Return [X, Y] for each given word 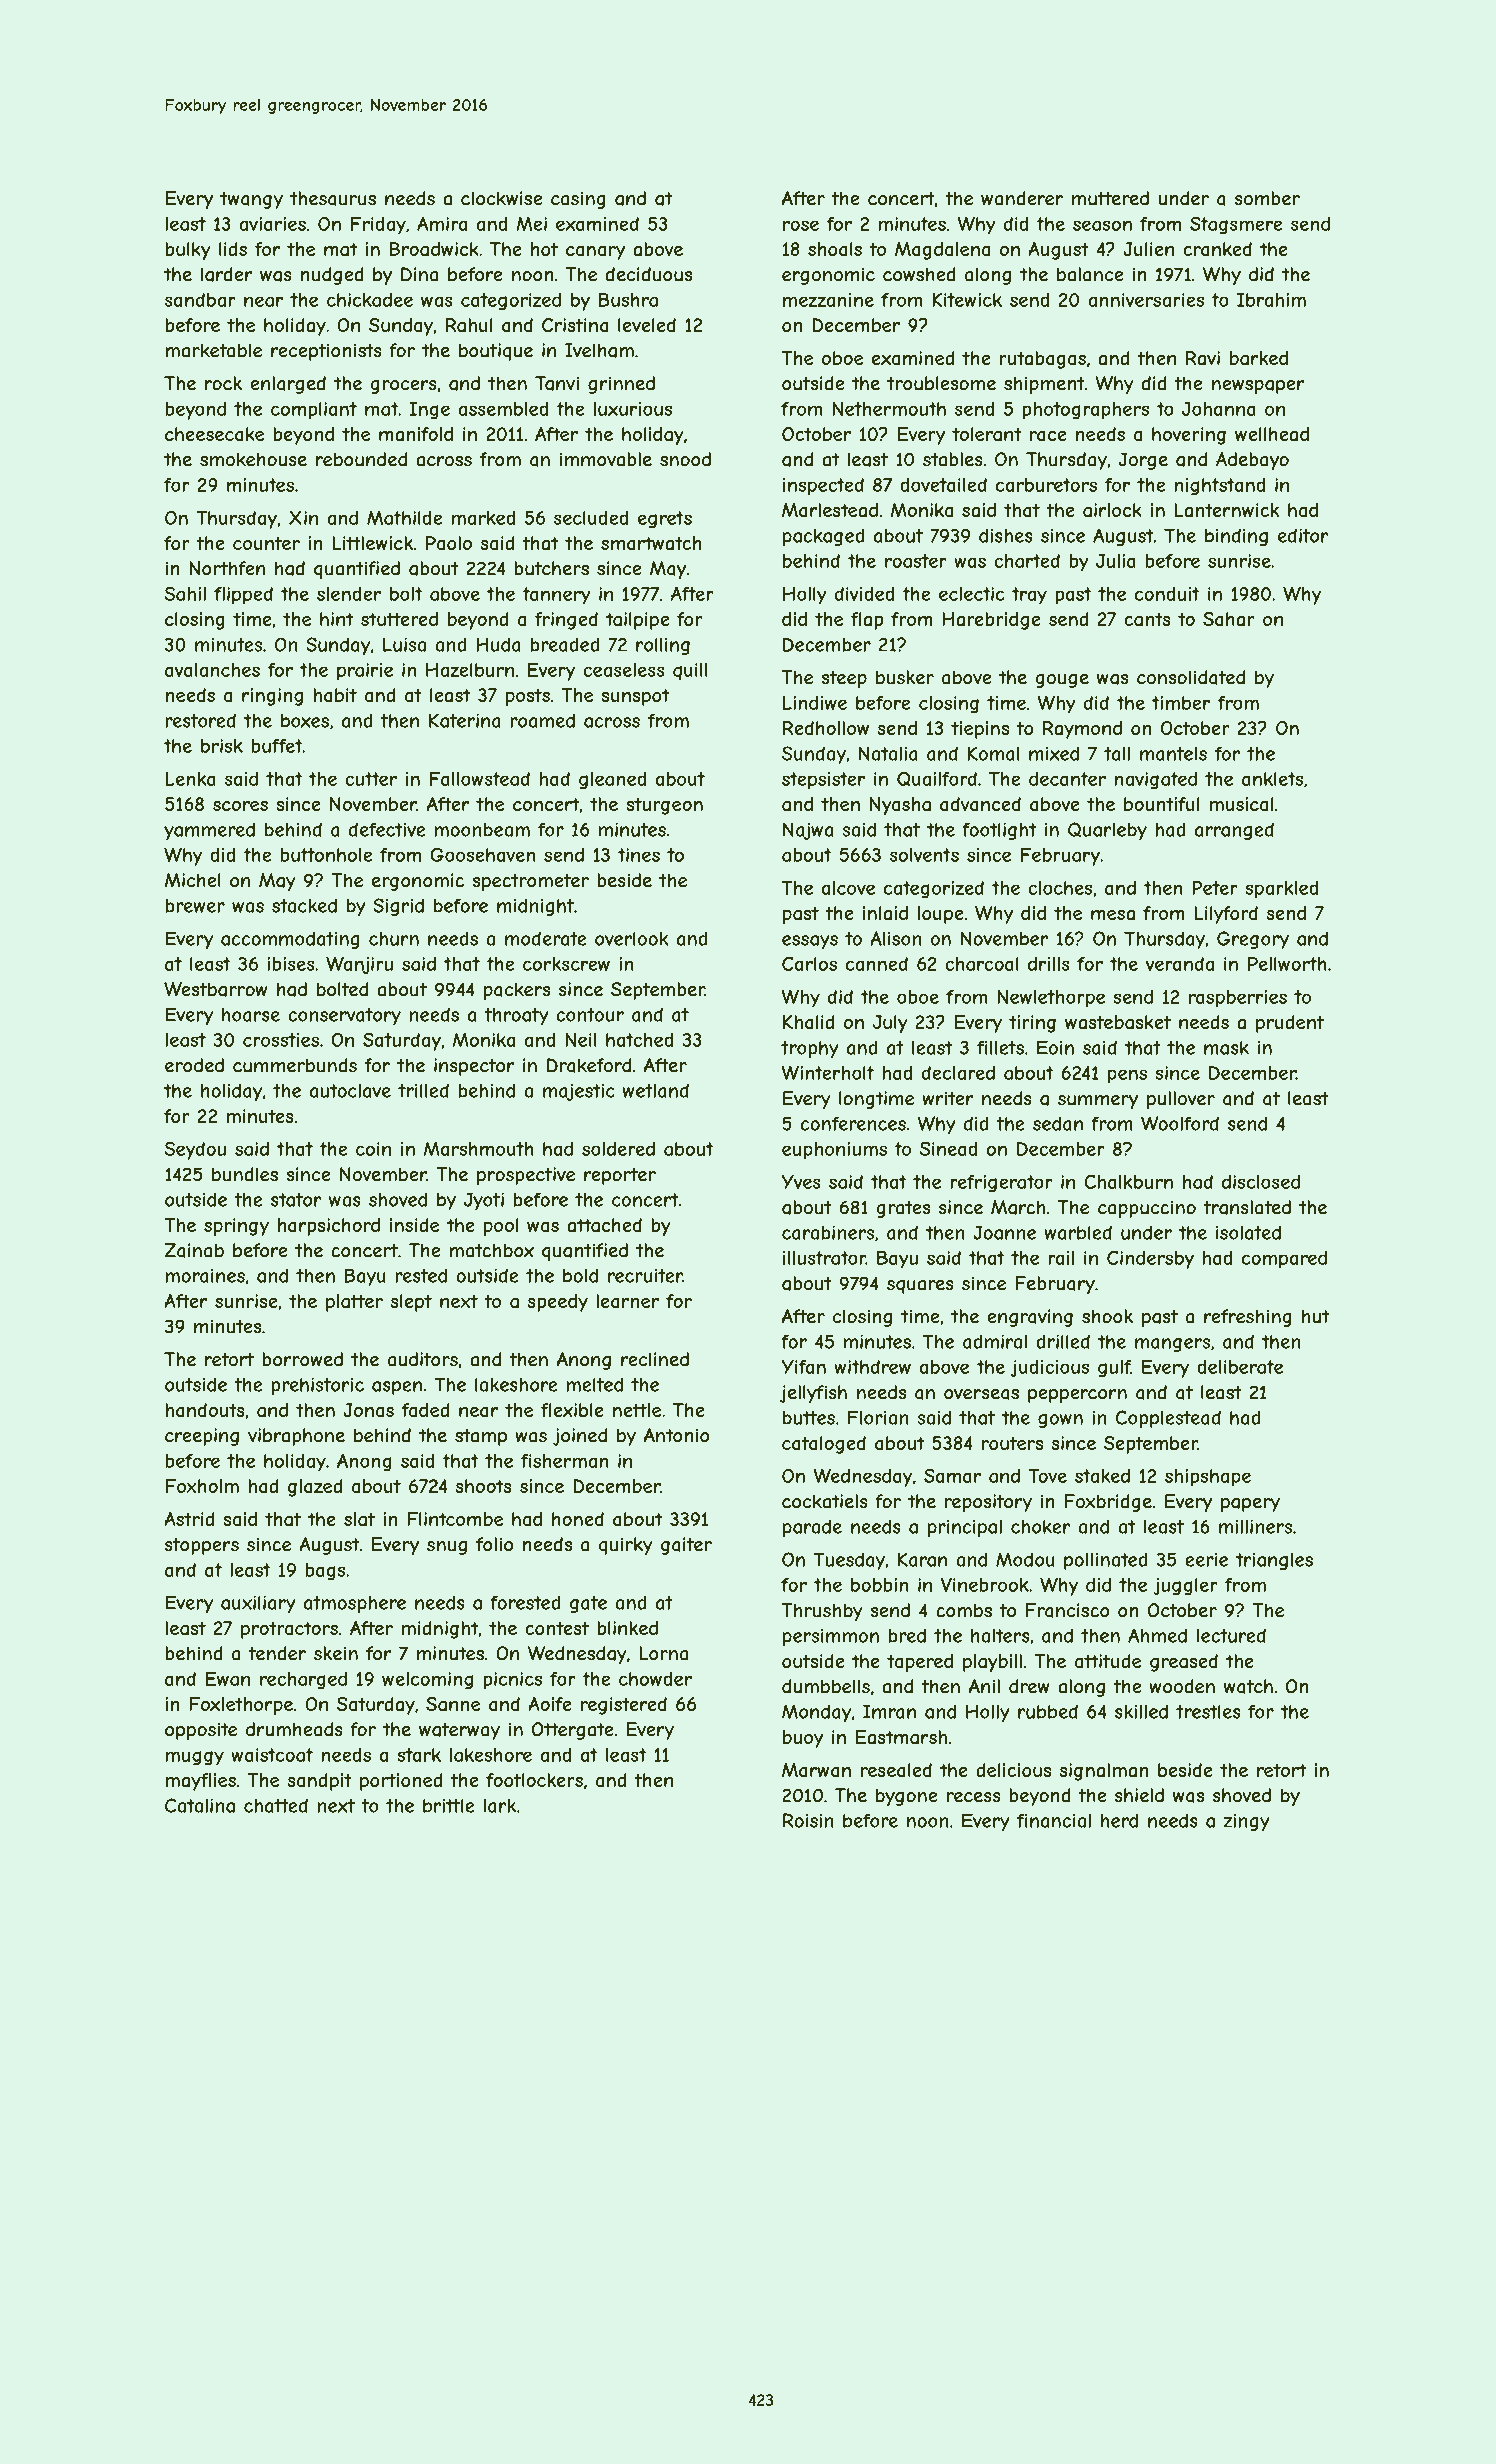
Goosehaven [483, 854]
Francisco [1068, 1610]
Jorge [1143, 461]
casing [578, 200]
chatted [276, 1805]
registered [624, 1706]
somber [1267, 198]
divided [865, 594]
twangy [251, 200]
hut [1315, 1316]
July [890, 1024]
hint [336, 619]
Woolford [1180, 1123]
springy [236, 1227]
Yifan [803, 1367]
